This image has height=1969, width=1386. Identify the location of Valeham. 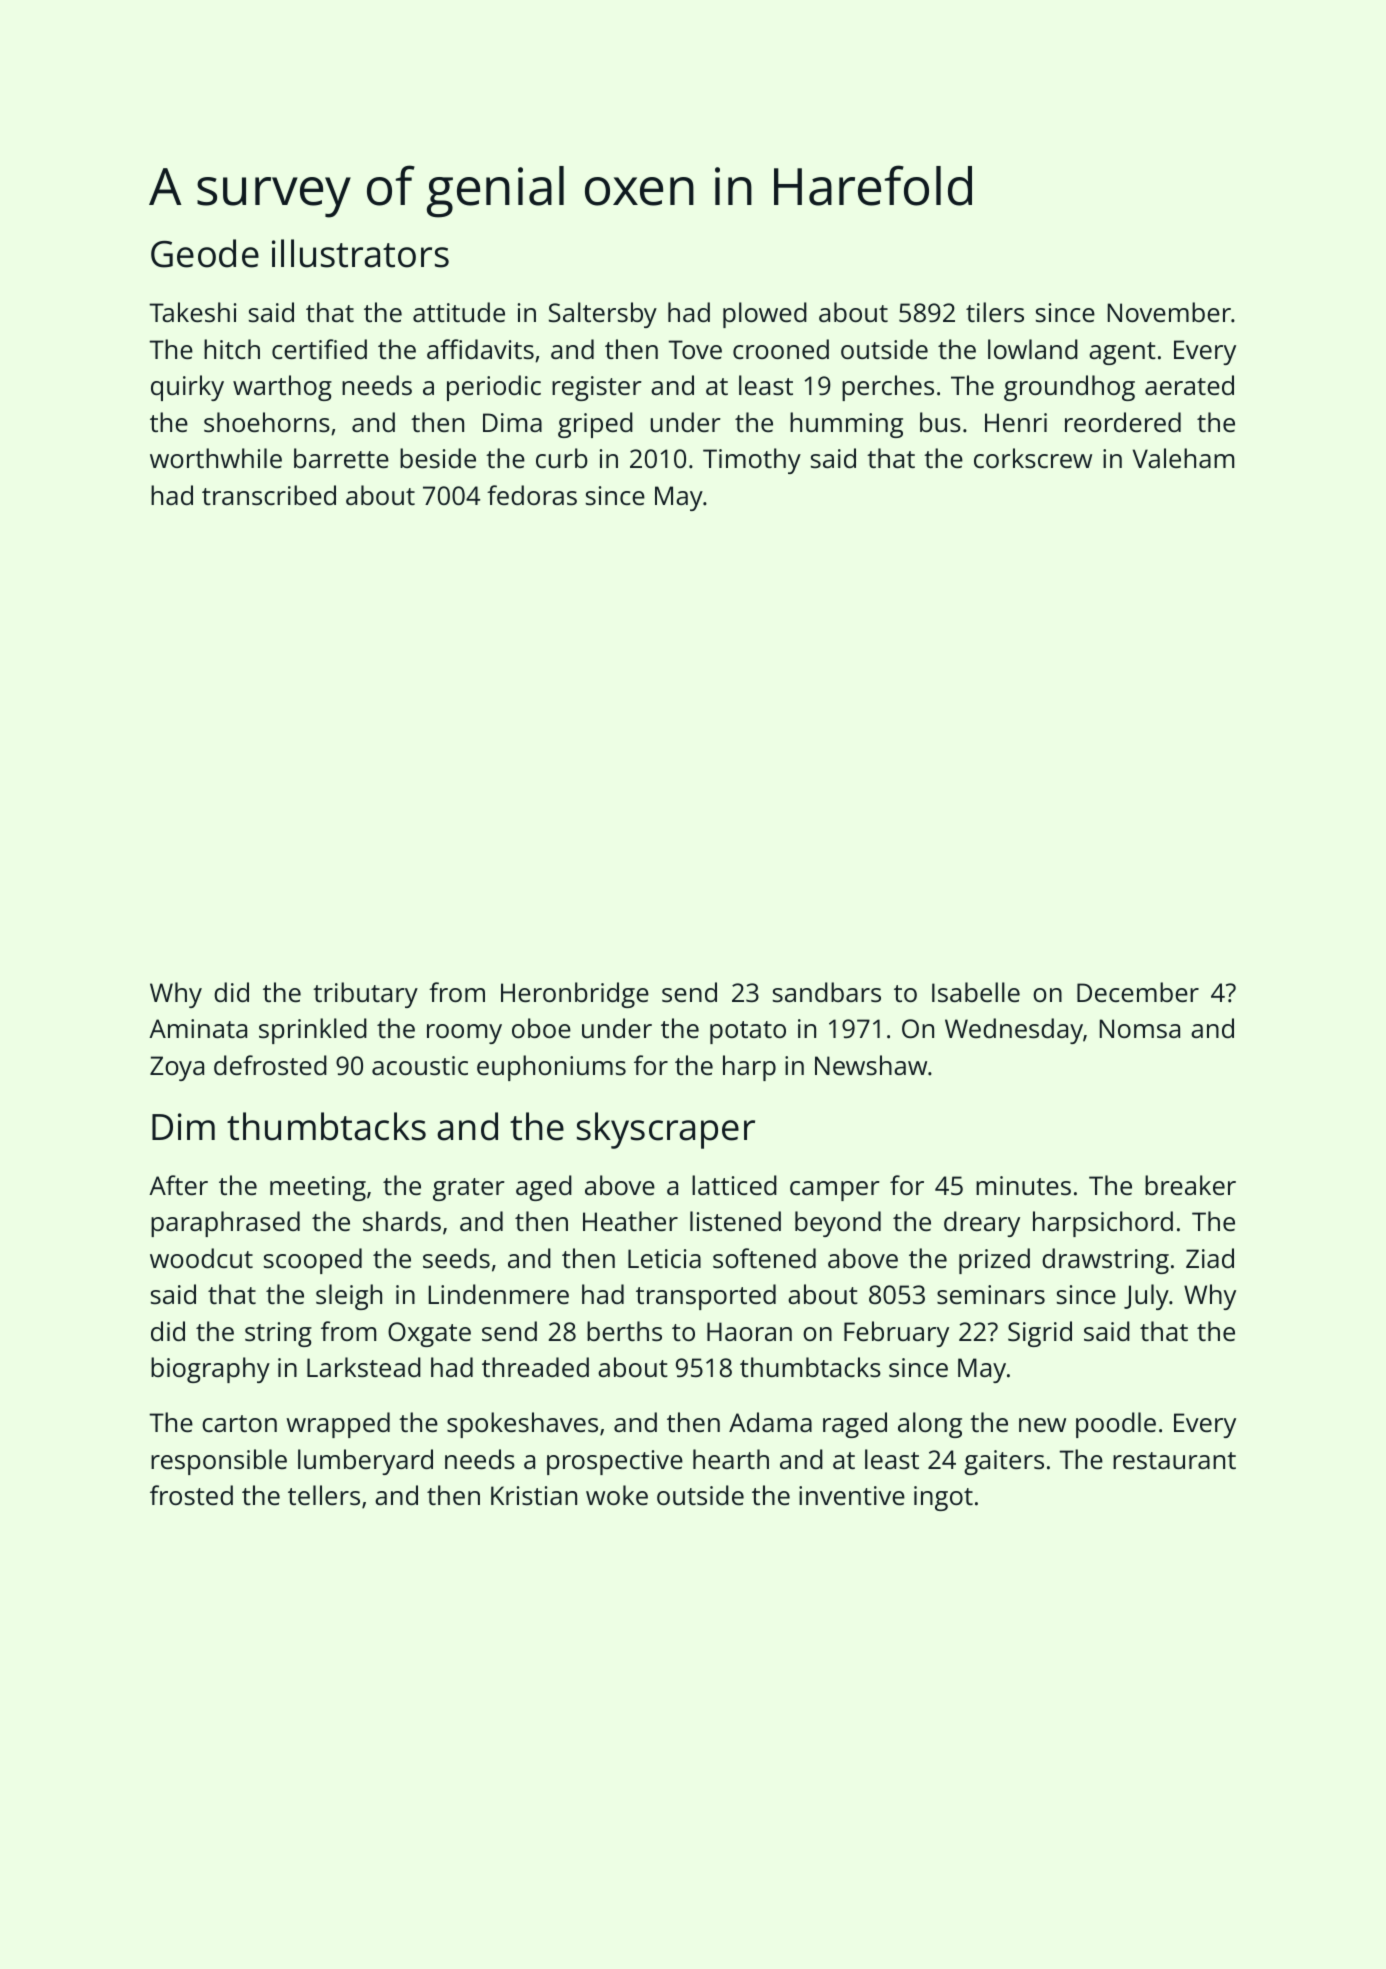
(1183, 458).
